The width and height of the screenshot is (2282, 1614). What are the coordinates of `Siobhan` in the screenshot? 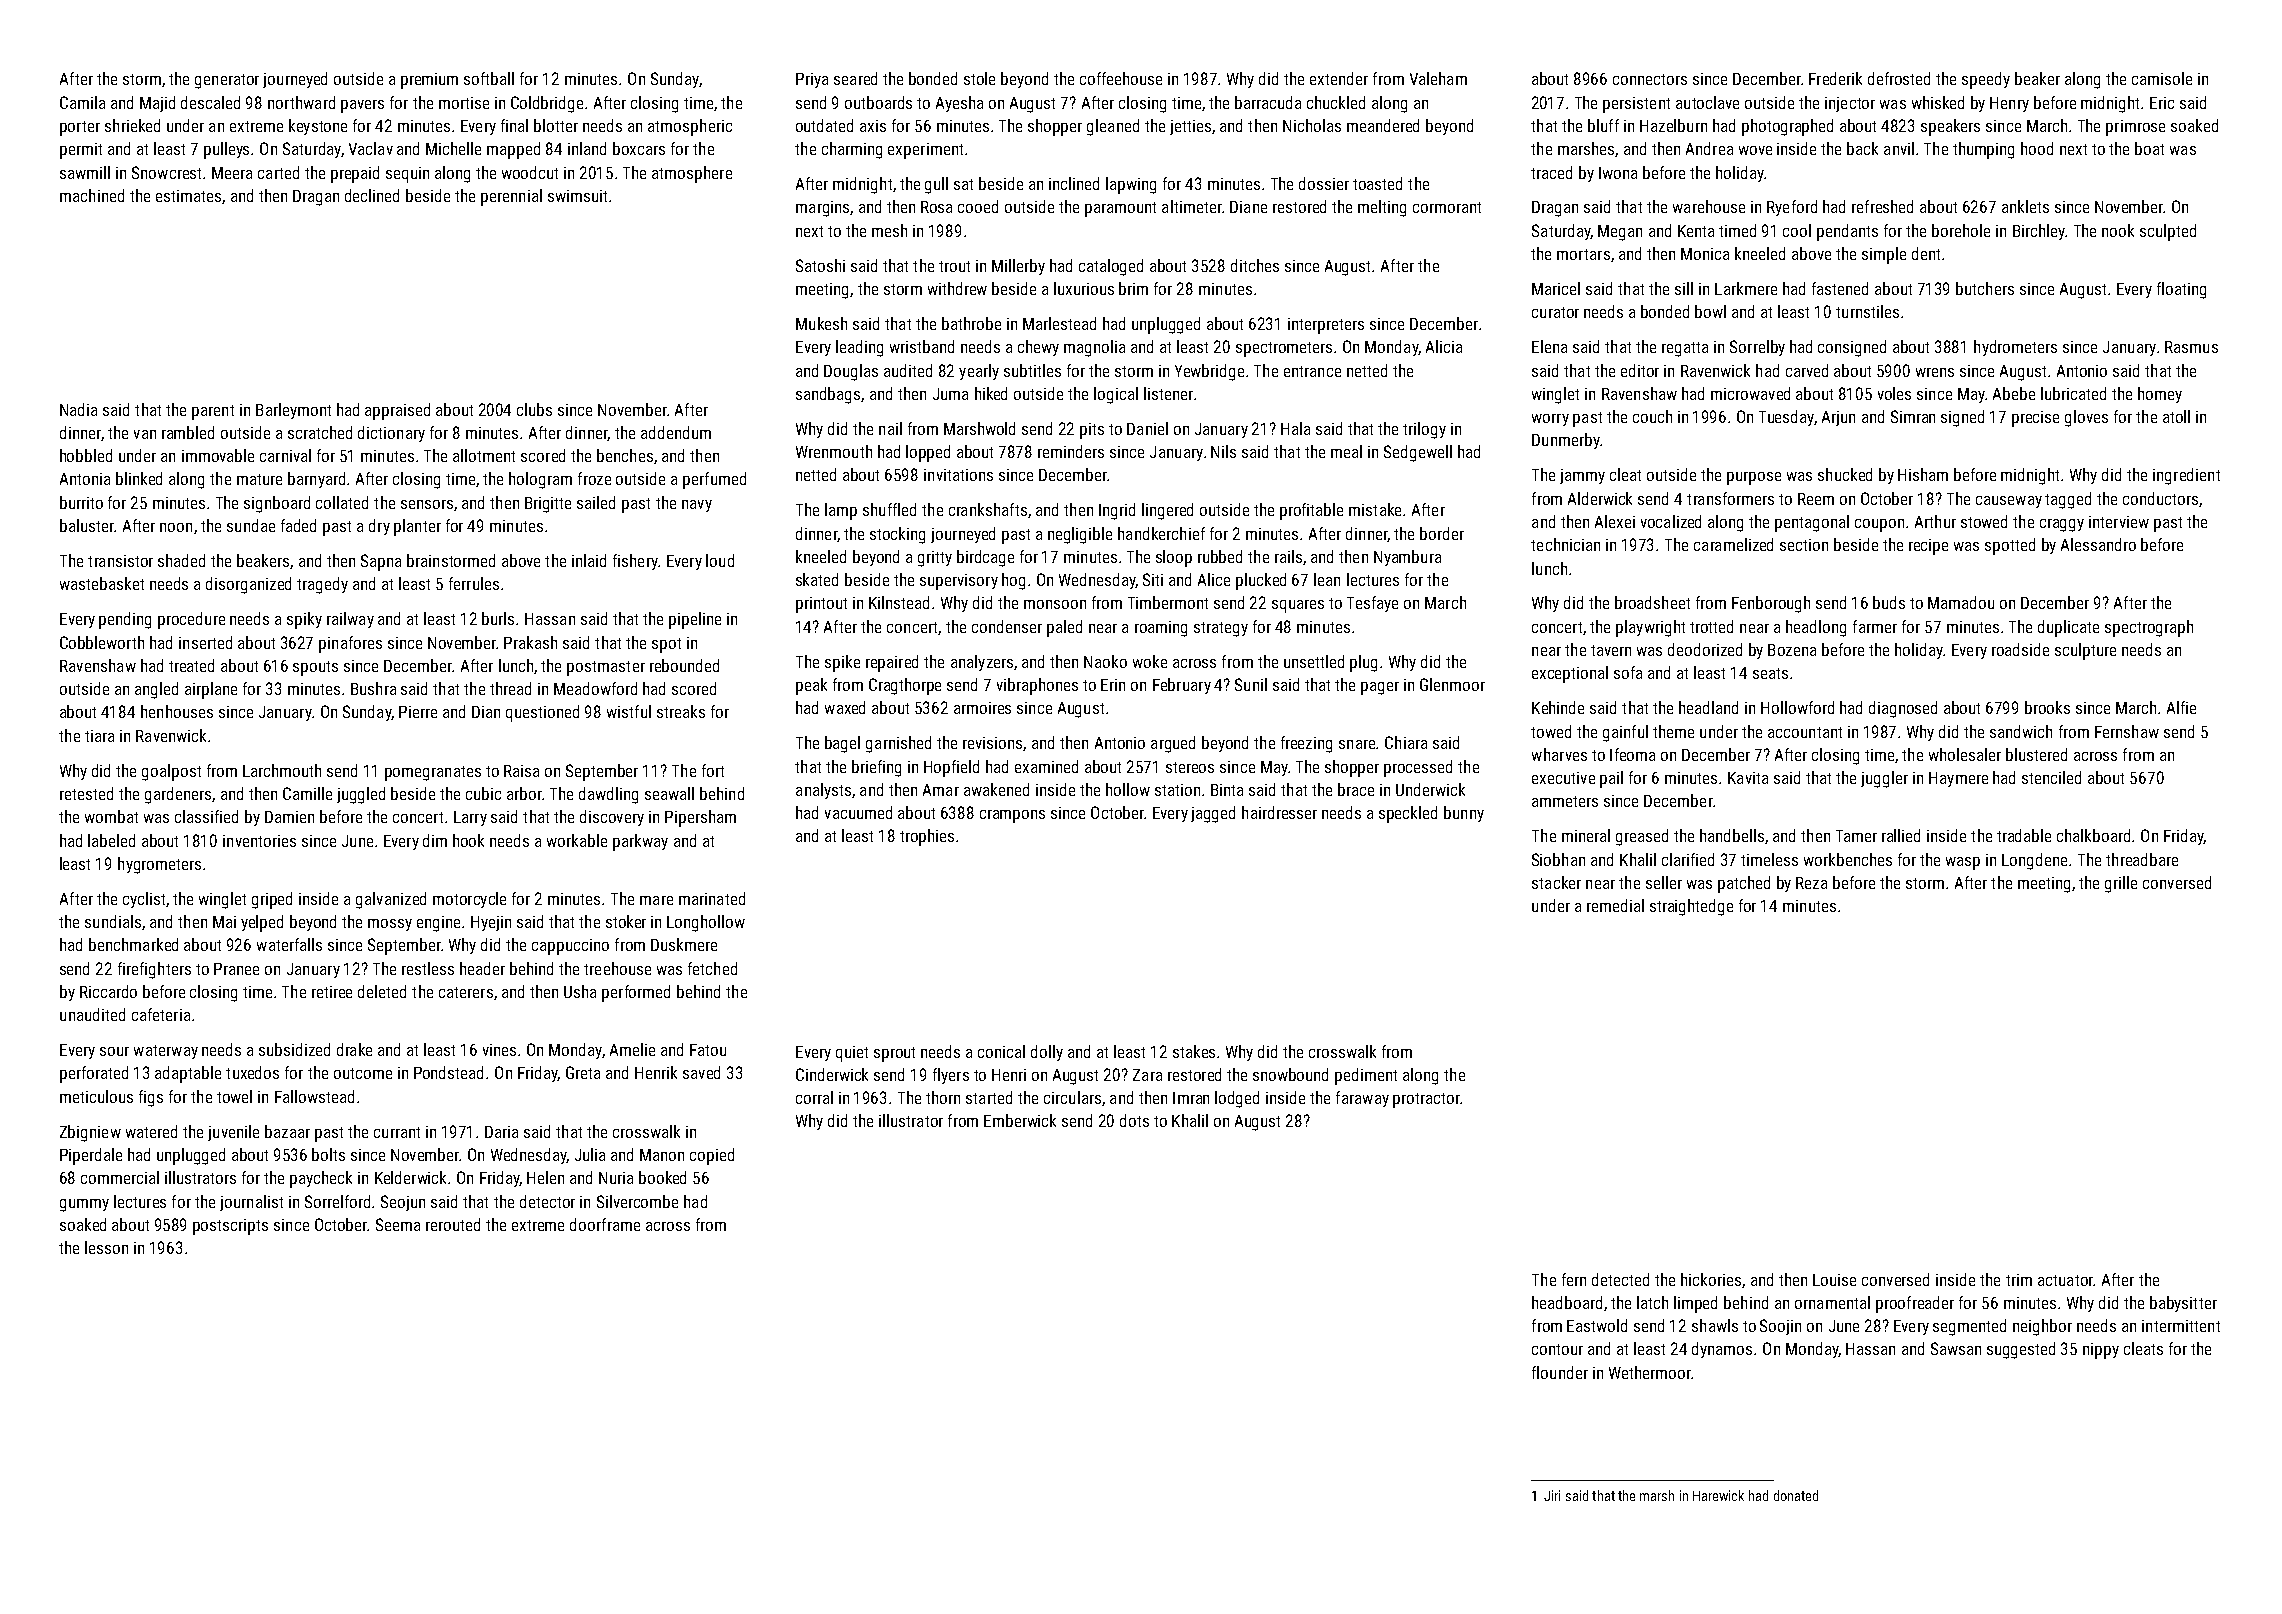 It's located at (1558, 859).
